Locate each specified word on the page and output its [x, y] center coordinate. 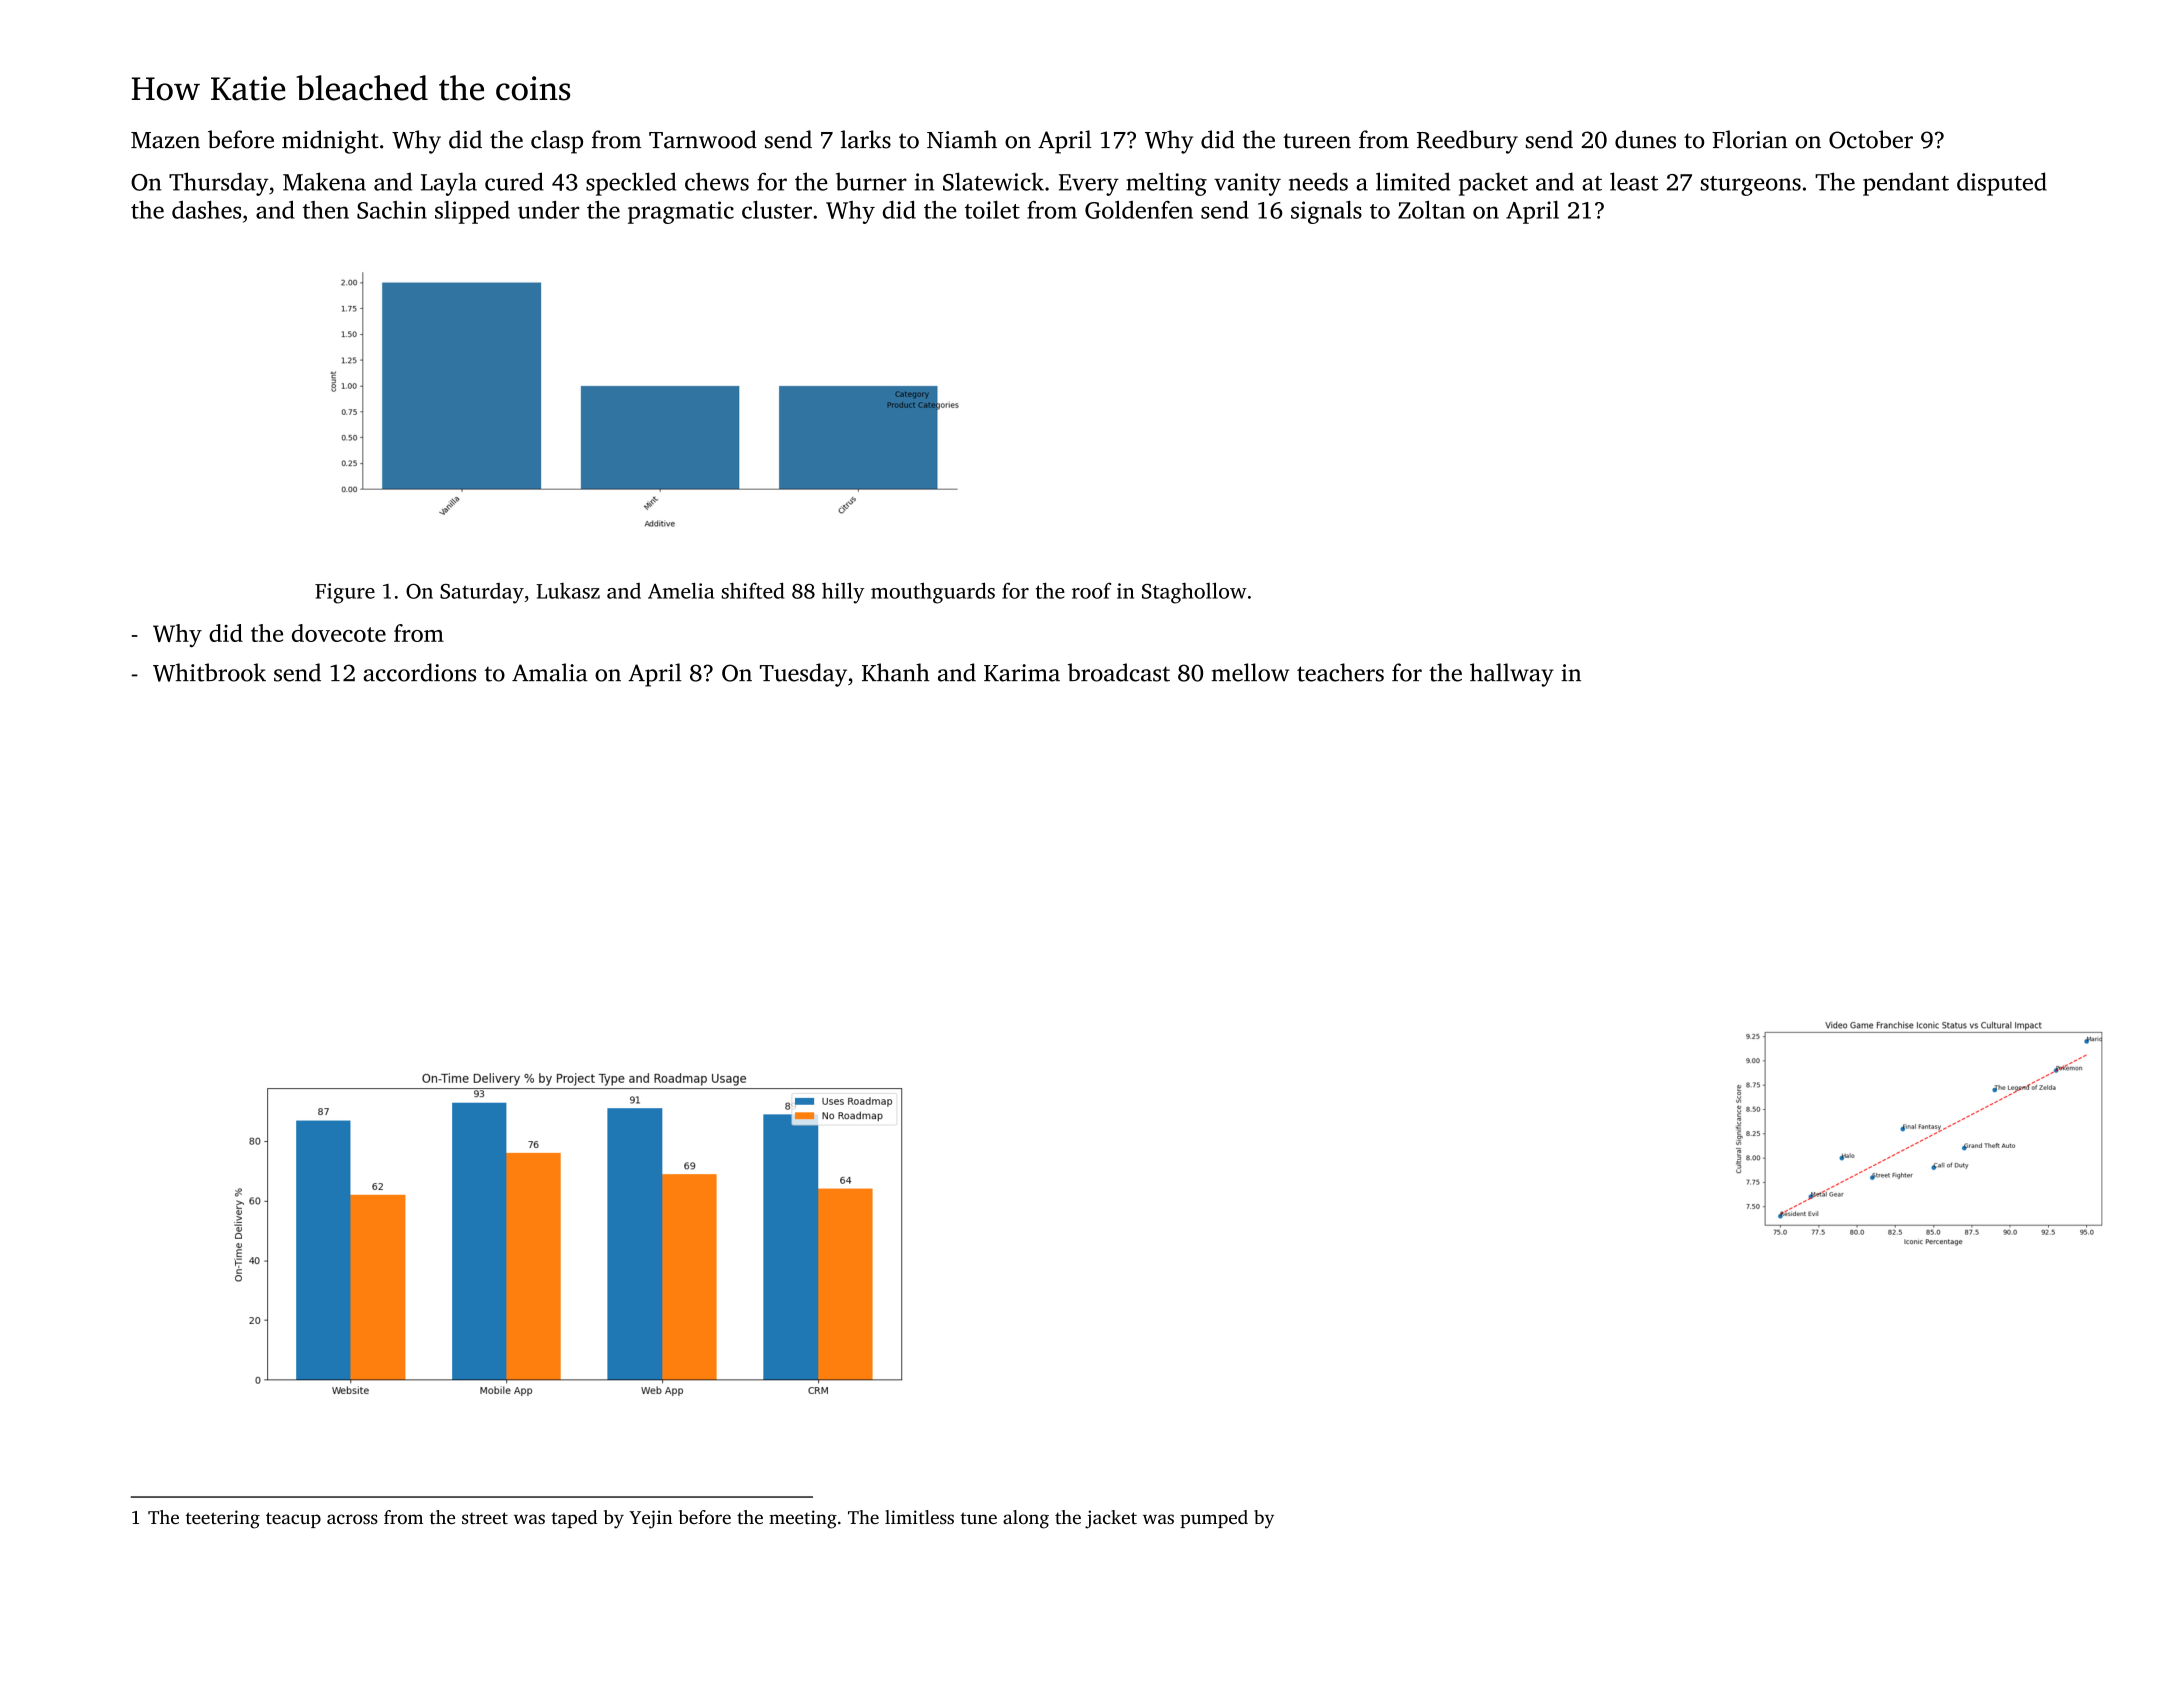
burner [871, 181]
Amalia [550, 672]
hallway [1512, 675]
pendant [1906, 184]
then [326, 210]
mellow [1250, 672]
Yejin [651, 1519]
